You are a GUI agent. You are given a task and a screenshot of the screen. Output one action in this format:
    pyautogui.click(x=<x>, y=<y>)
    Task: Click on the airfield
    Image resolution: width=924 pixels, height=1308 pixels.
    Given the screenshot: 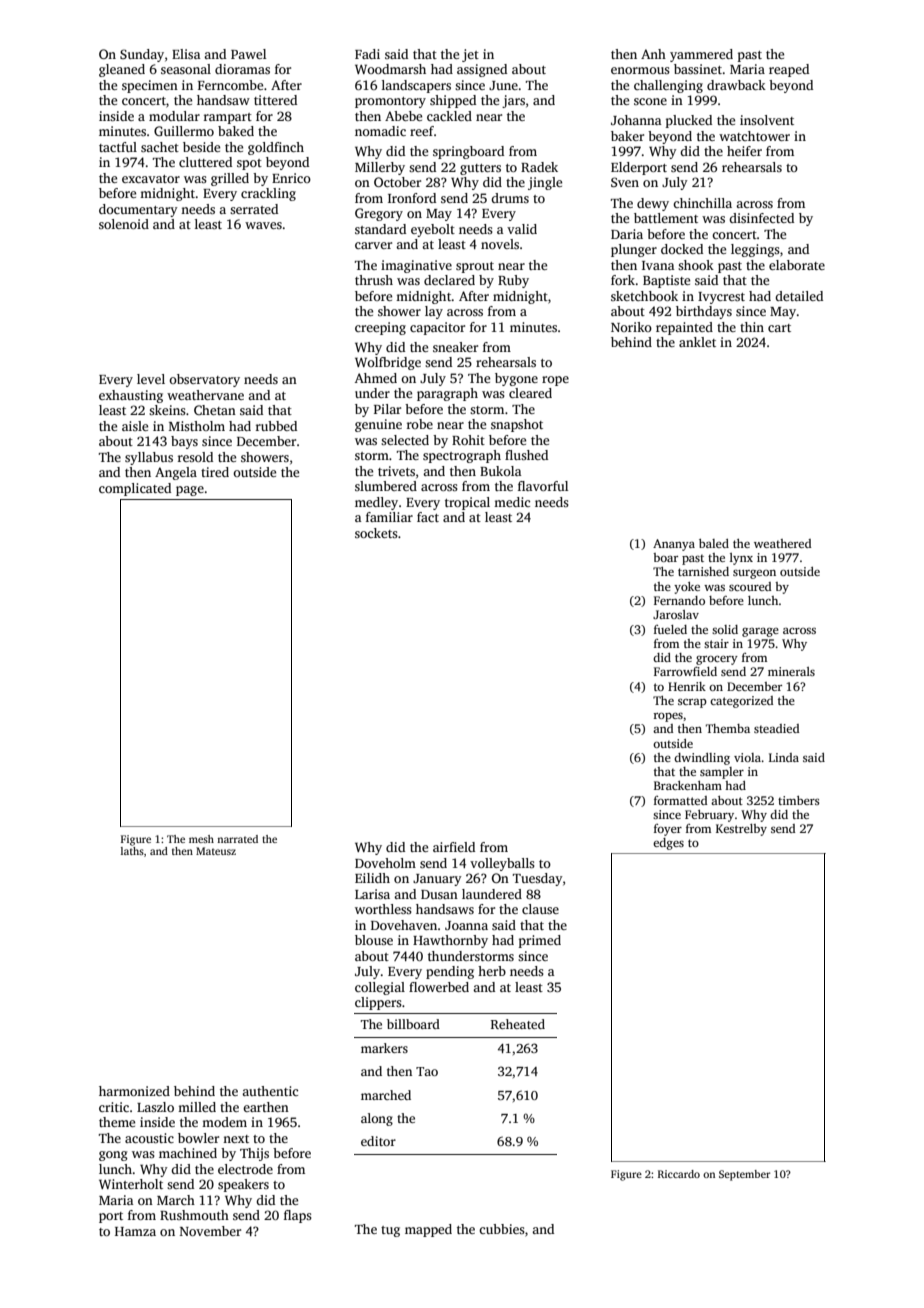 What is the action you would take?
    pyautogui.click(x=454, y=847)
